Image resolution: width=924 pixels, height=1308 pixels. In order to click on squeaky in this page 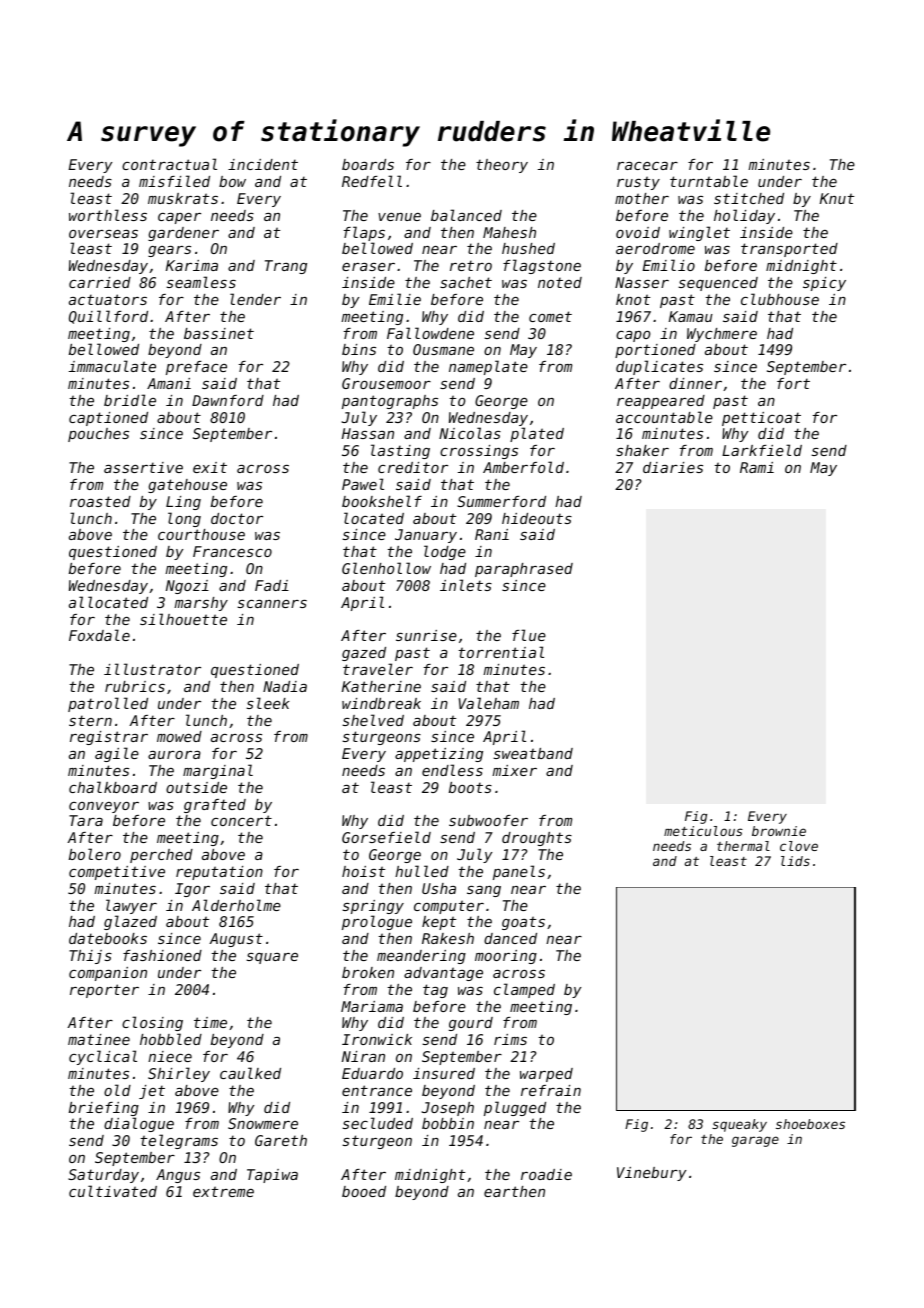, I will do `click(739, 1125)`.
